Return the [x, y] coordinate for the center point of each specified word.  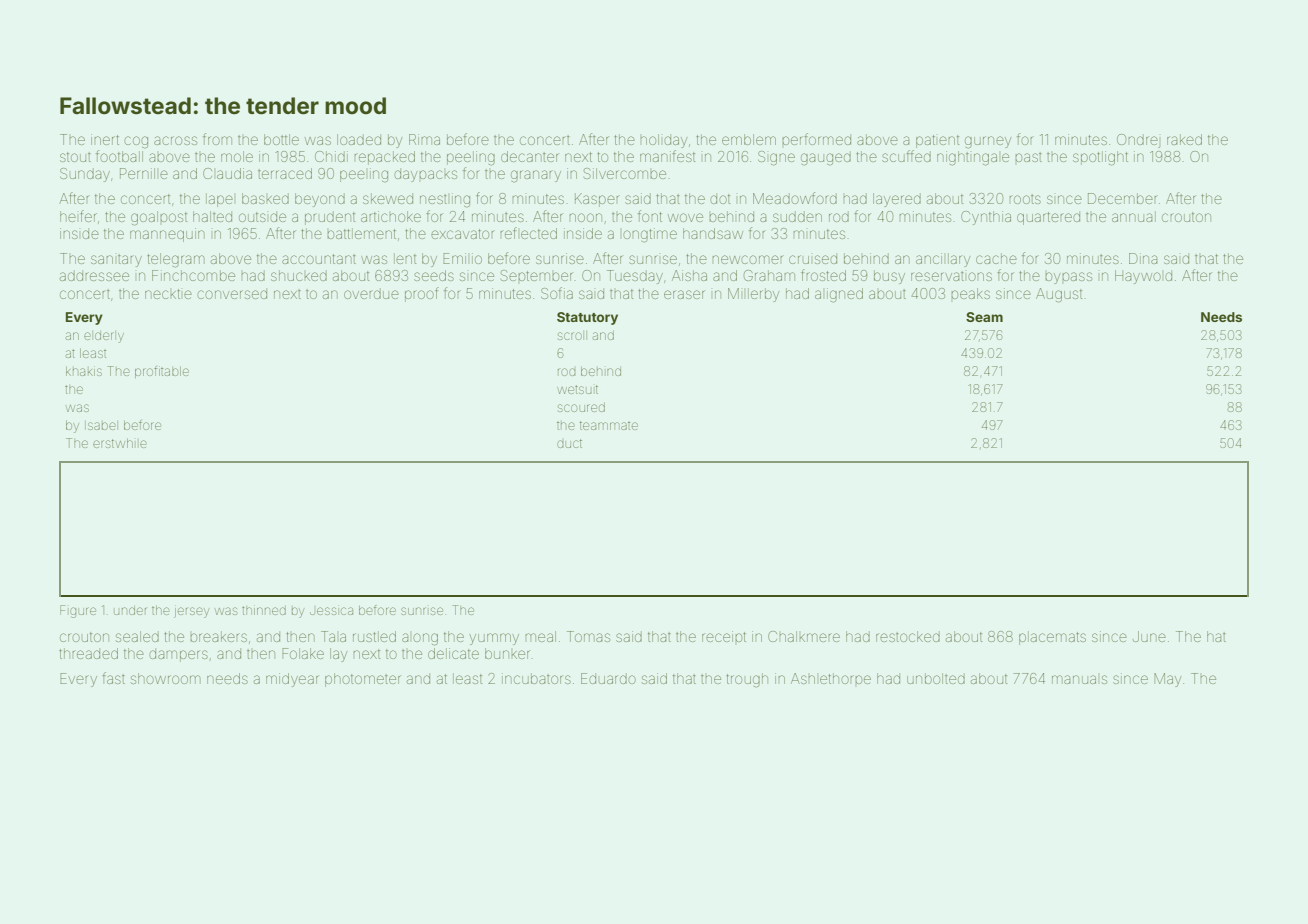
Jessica [331, 611]
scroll [572, 335]
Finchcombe [193, 275]
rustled [374, 636]
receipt [724, 636]
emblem [749, 139]
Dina [1143, 258]
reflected [528, 233]
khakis [84, 371]
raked [1184, 139]
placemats [1052, 638]
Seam [984, 317]
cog [136, 142]
